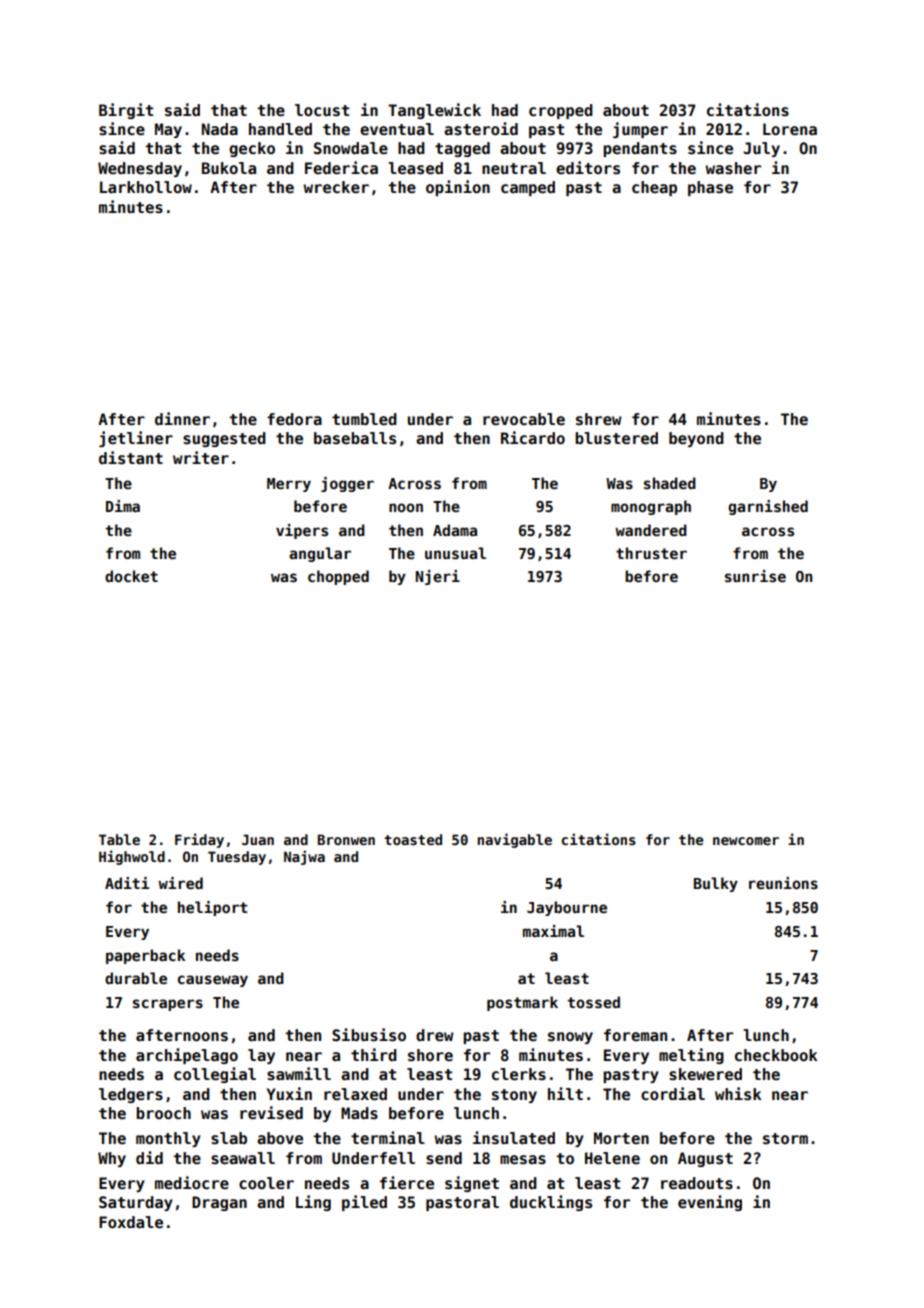 Image resolution: width=924 pixels, height=1308 pixels. I want to click on ledgers, so click(131, 1095).
